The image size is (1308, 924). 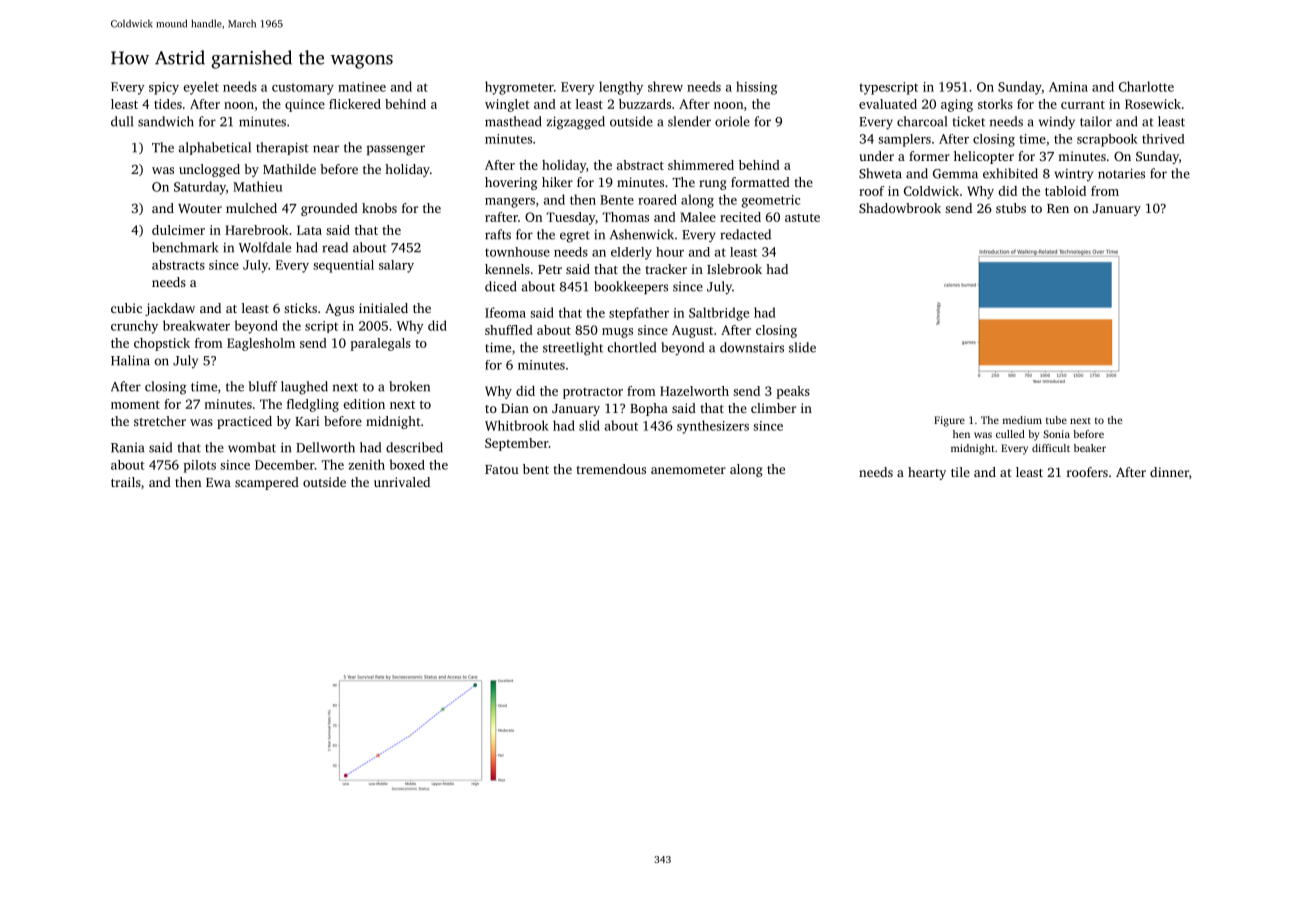 I want to click on unclogged, so click(x=209, y=170).
